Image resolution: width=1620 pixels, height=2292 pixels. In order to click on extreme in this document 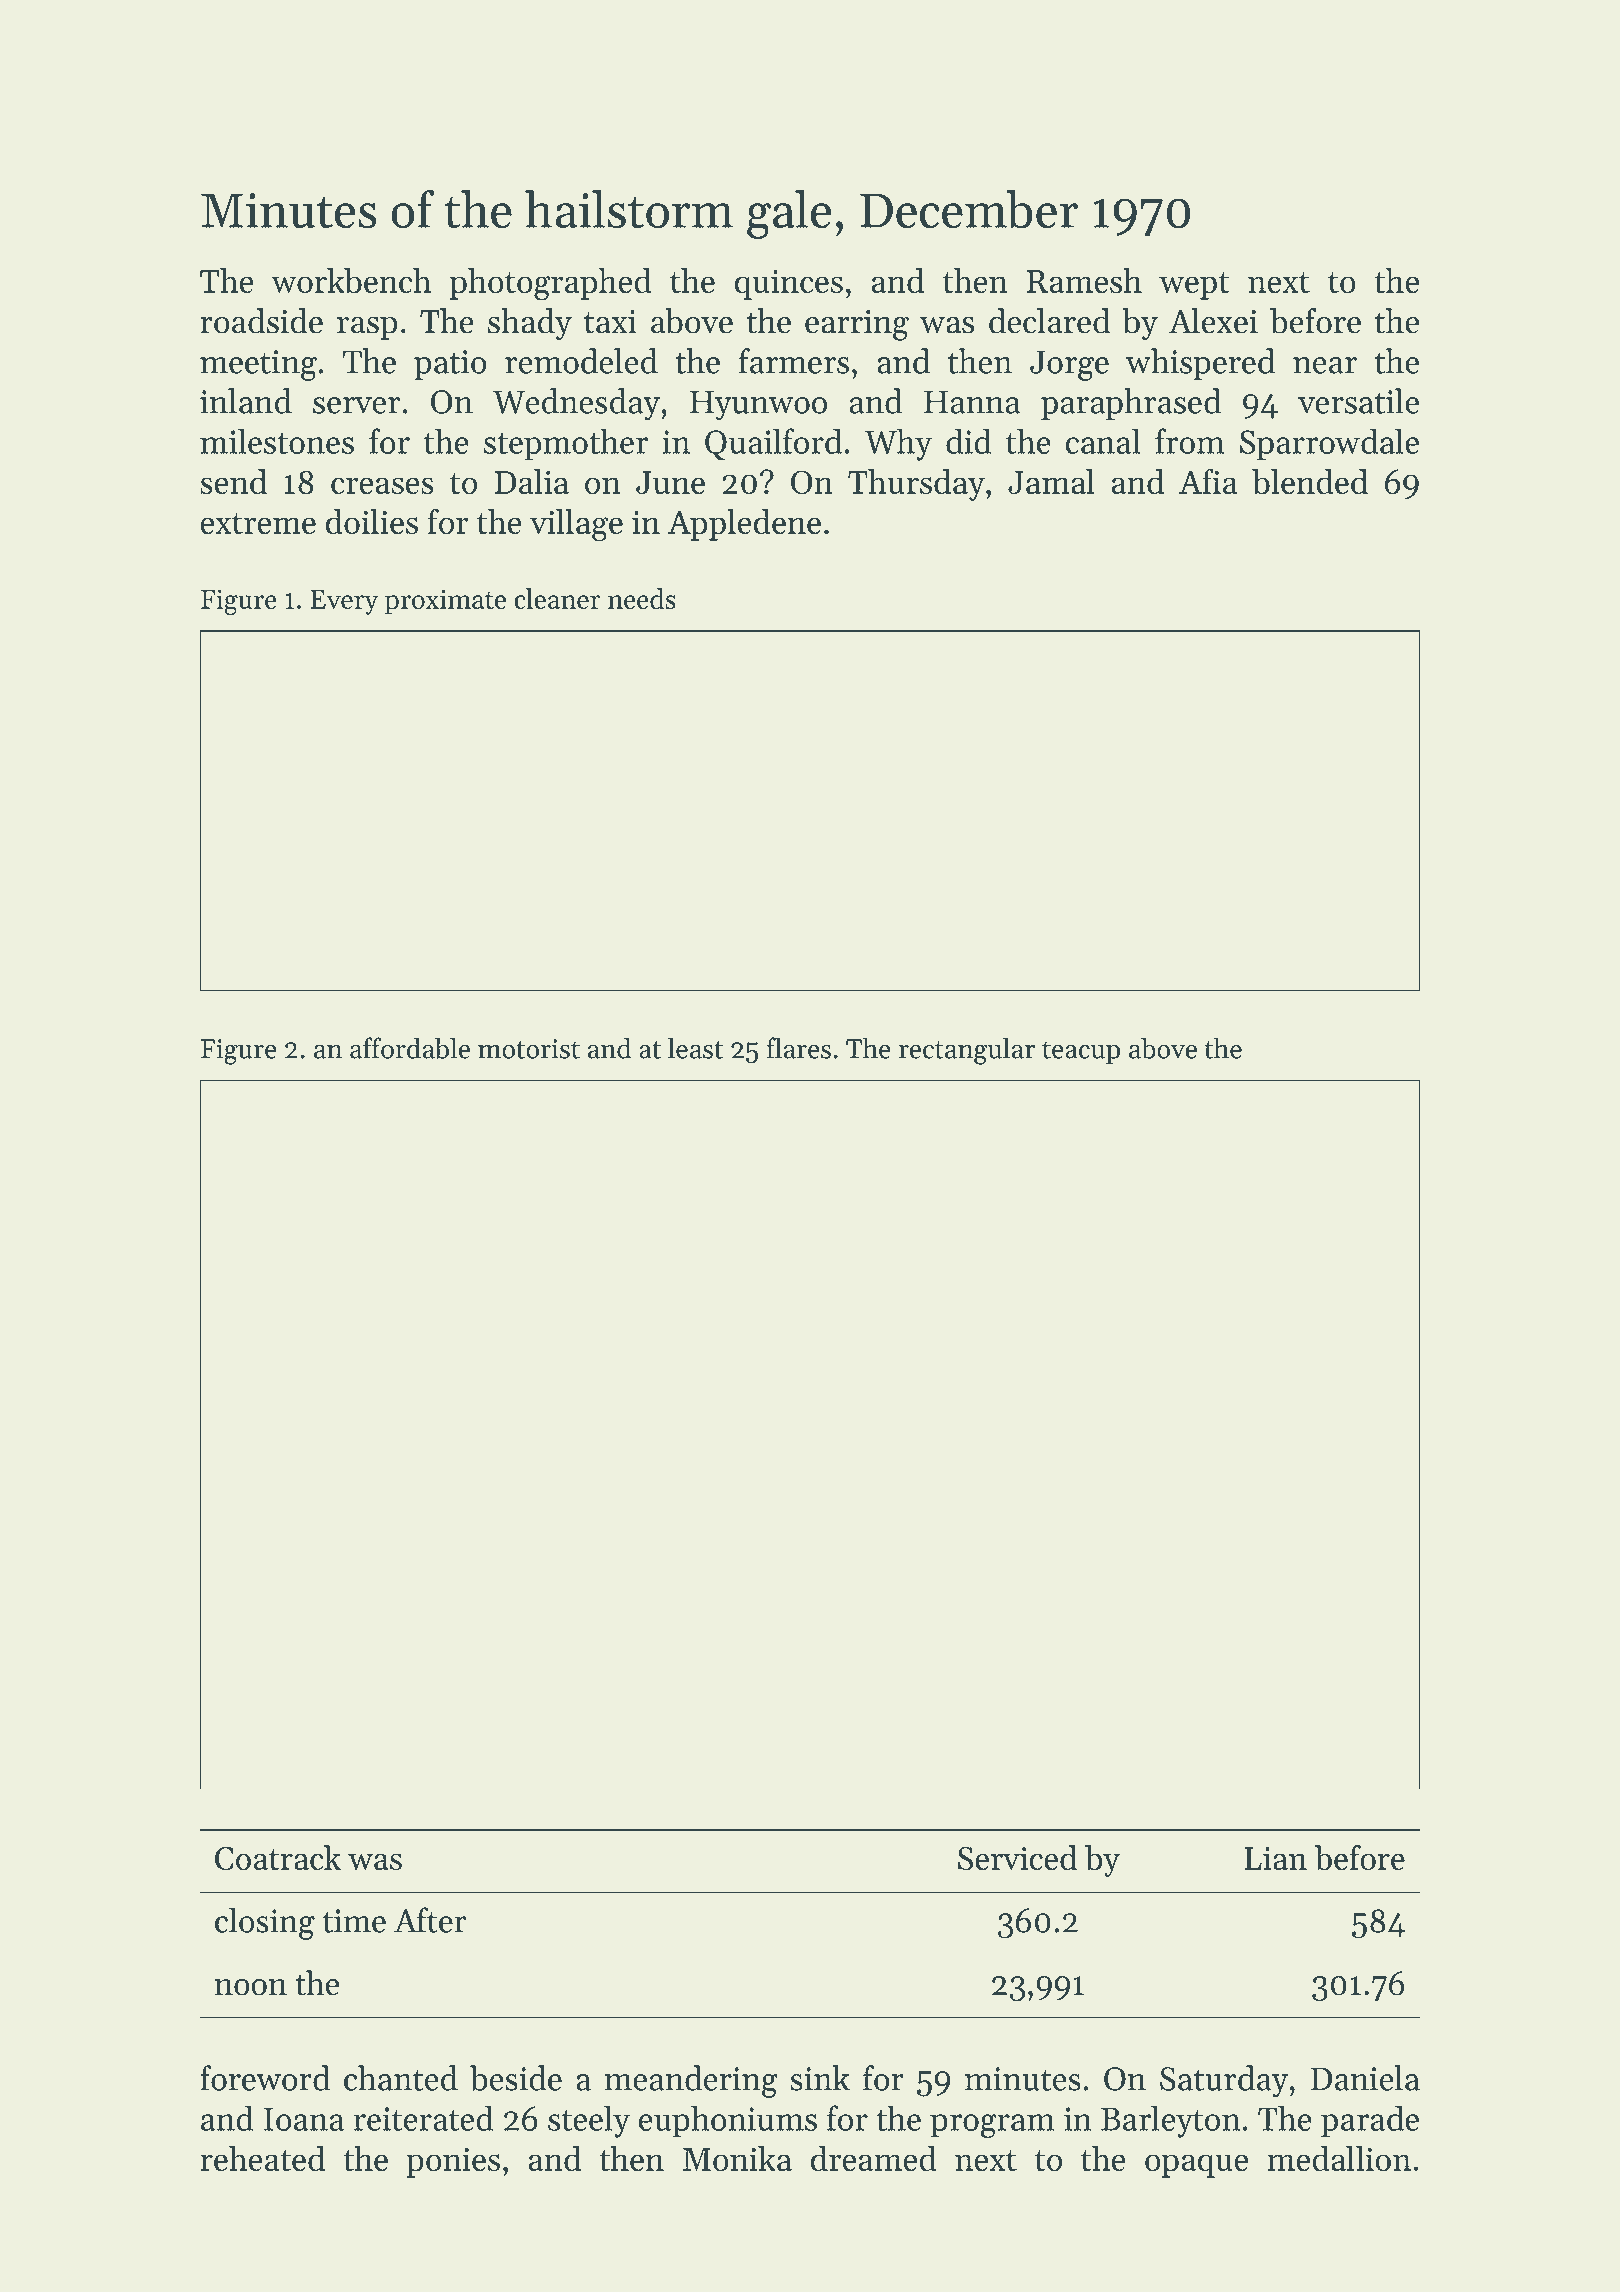, I will do `click(258, 523)`.
